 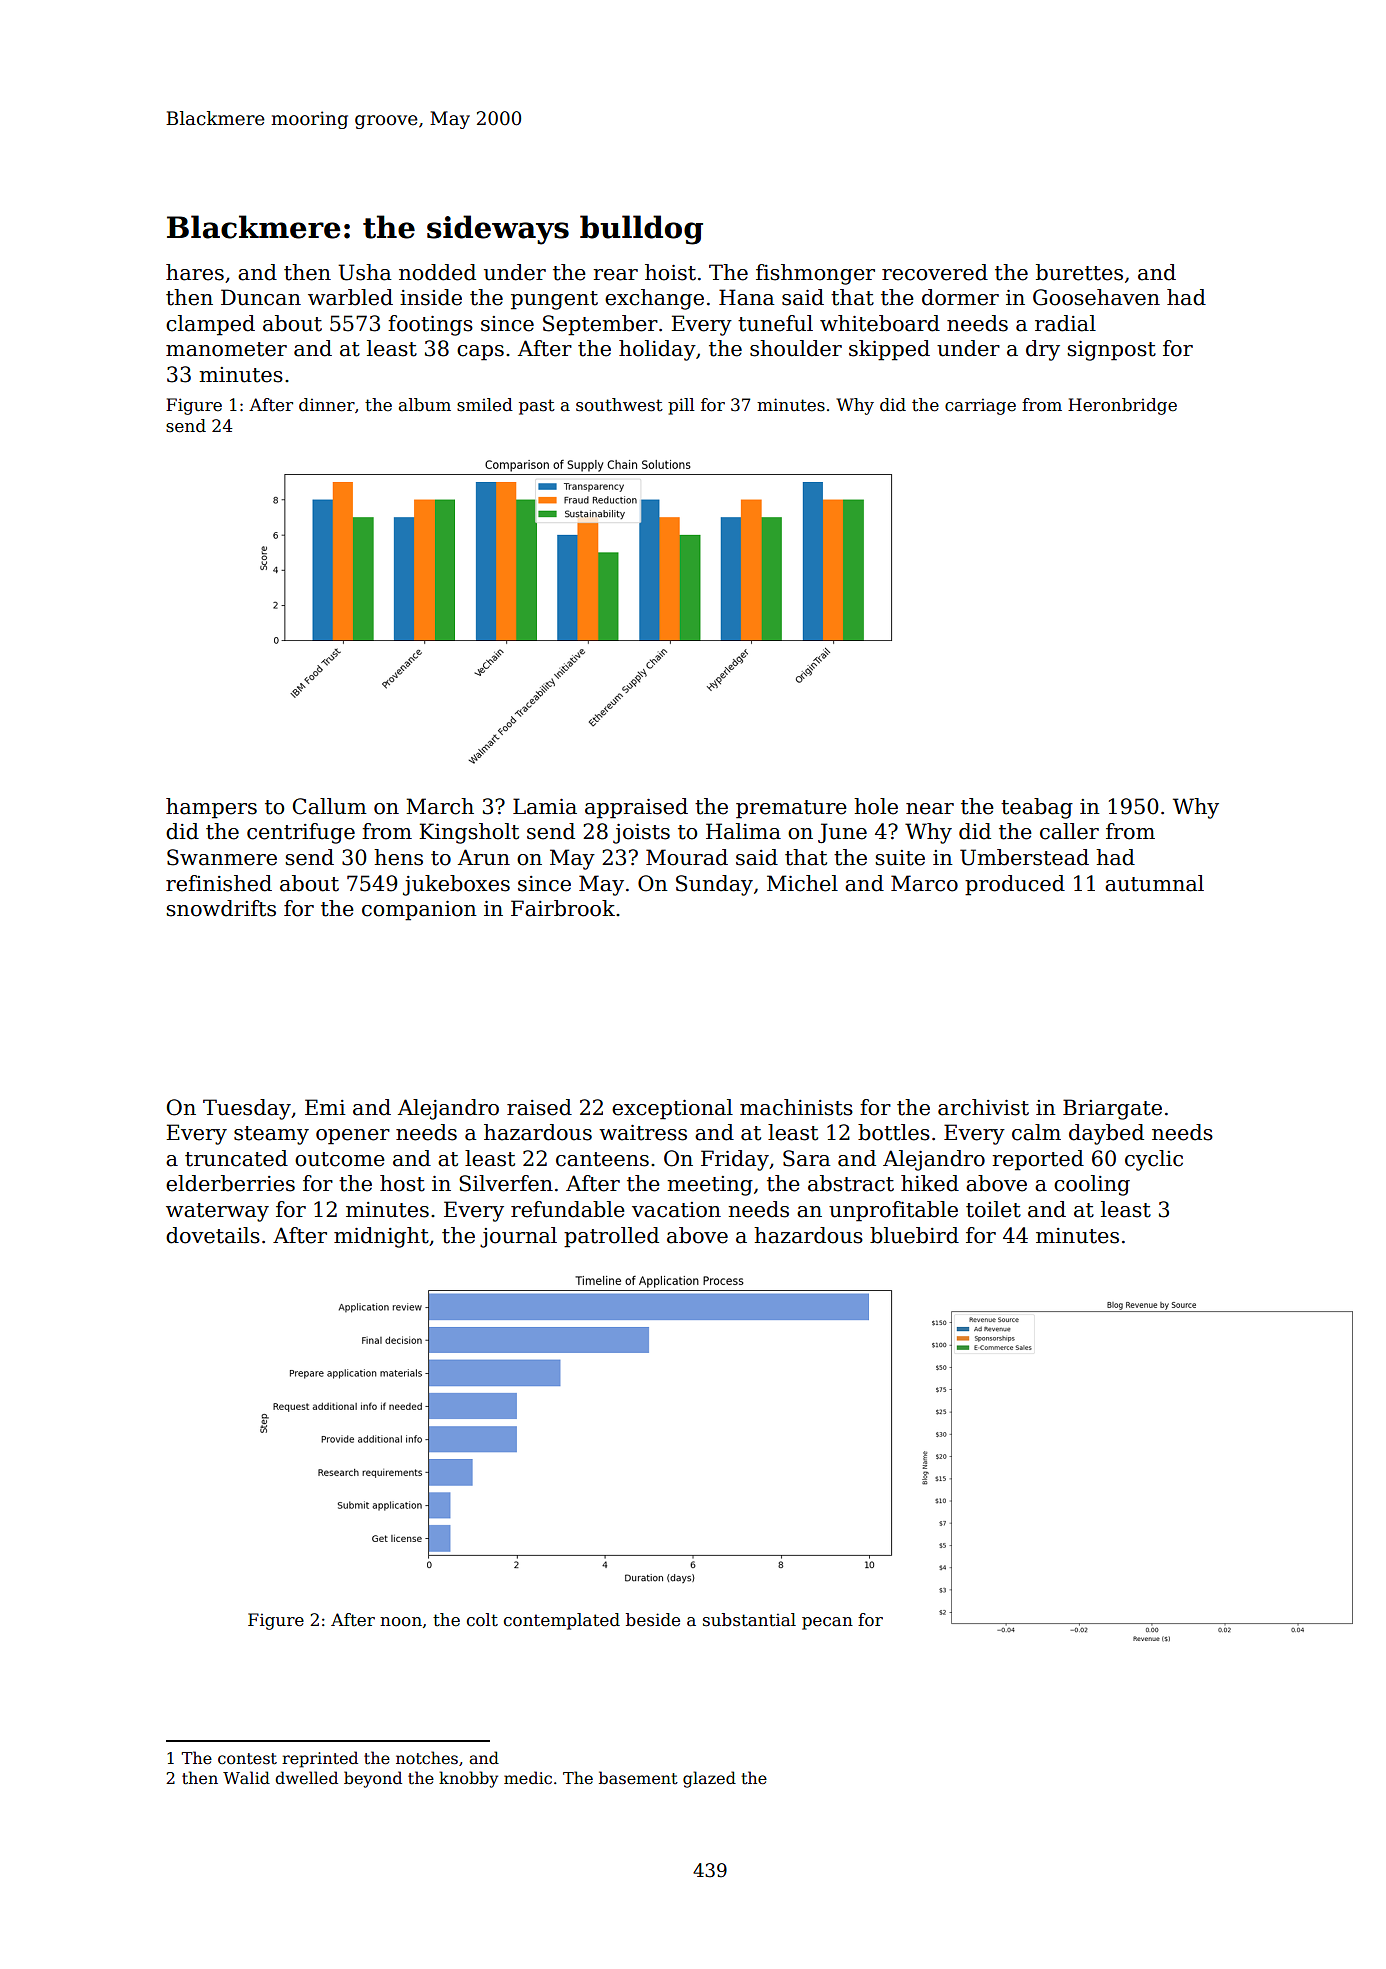 I want to click on snowdrifts, so click(x=221, y=908).
